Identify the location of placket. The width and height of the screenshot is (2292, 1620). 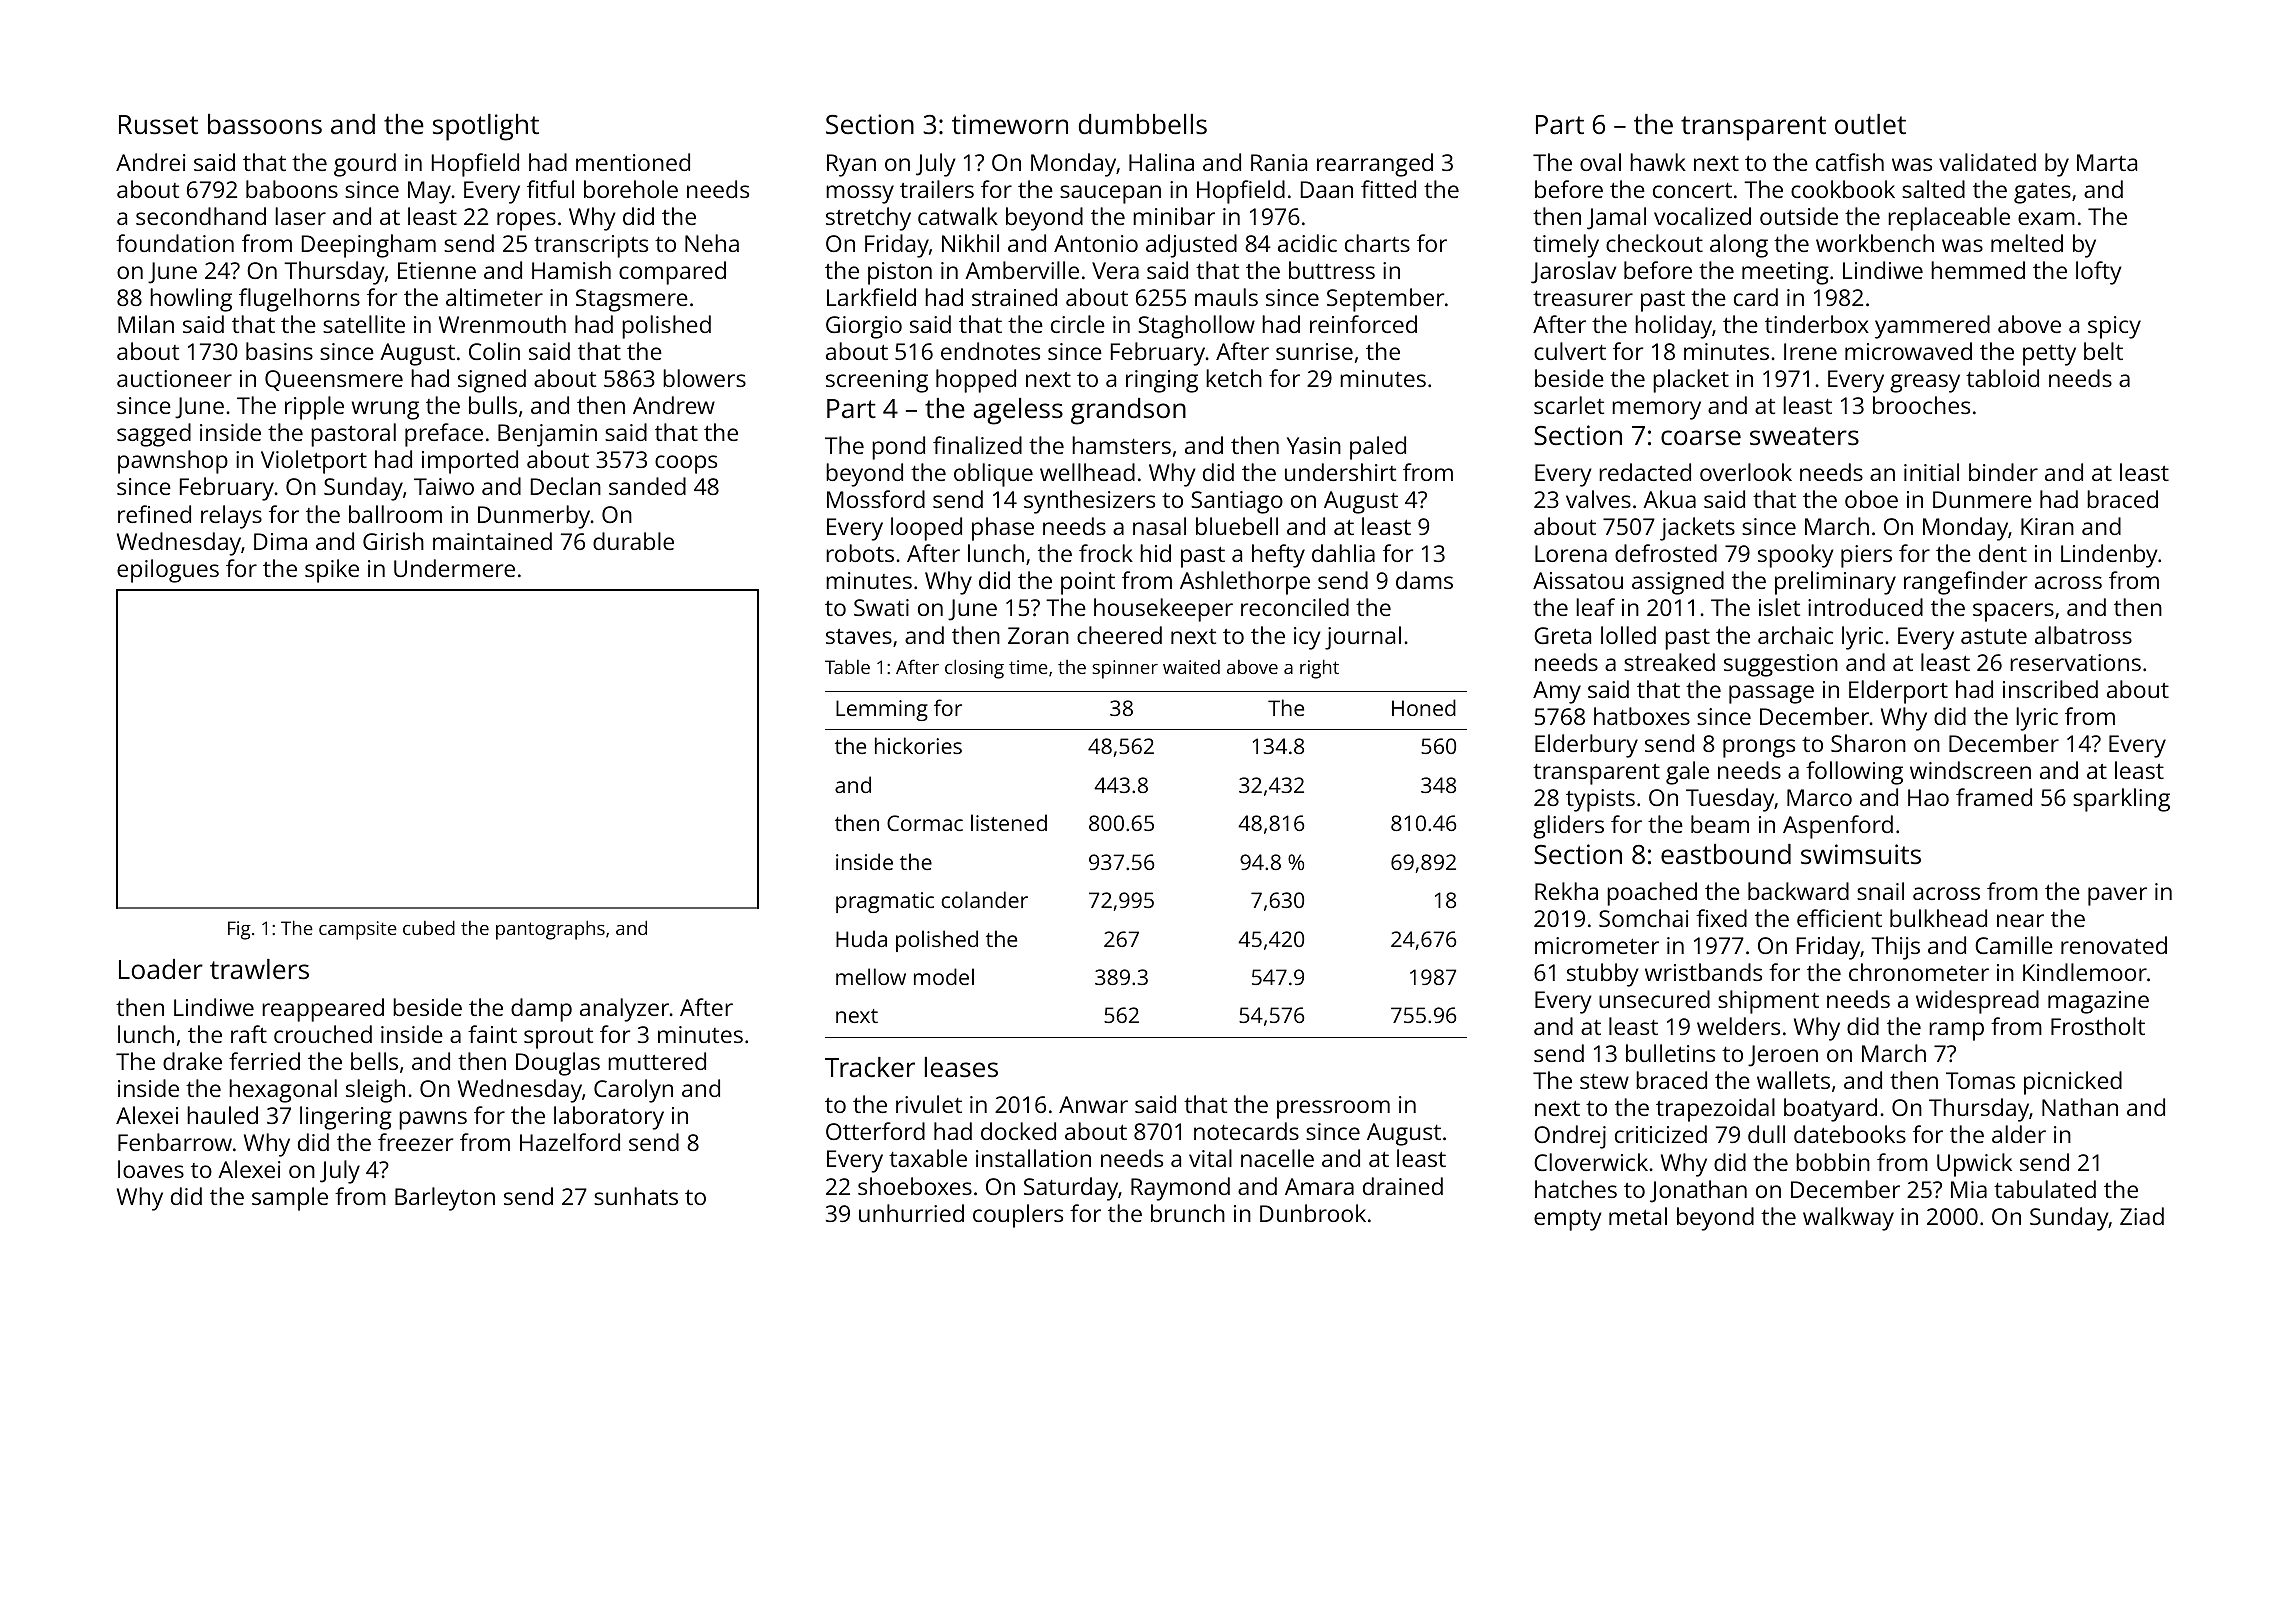
(1691, 381).
